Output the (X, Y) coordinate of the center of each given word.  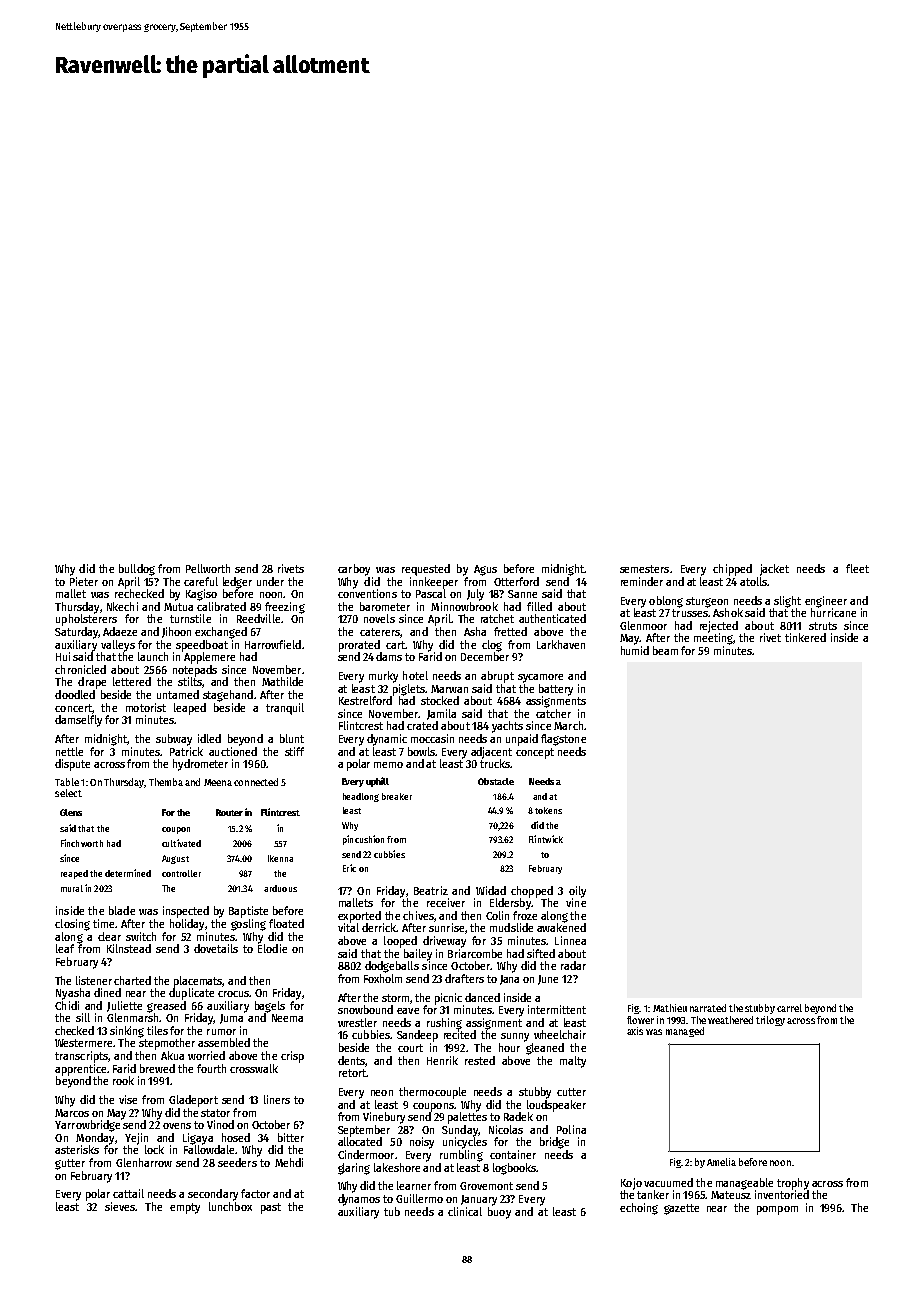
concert (73, 708)
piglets (409, 690)
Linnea (570, 940)
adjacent (491, 753)
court (410, 1048)
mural (72, 888)
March (568, 725)
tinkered (805, 637)
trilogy (770, 1021)
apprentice (81, 1070)
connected (256, 782)
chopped (532, 892)
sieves (120, 1206)
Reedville (258, 618)
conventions (367, 593)
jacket (774, 570)
